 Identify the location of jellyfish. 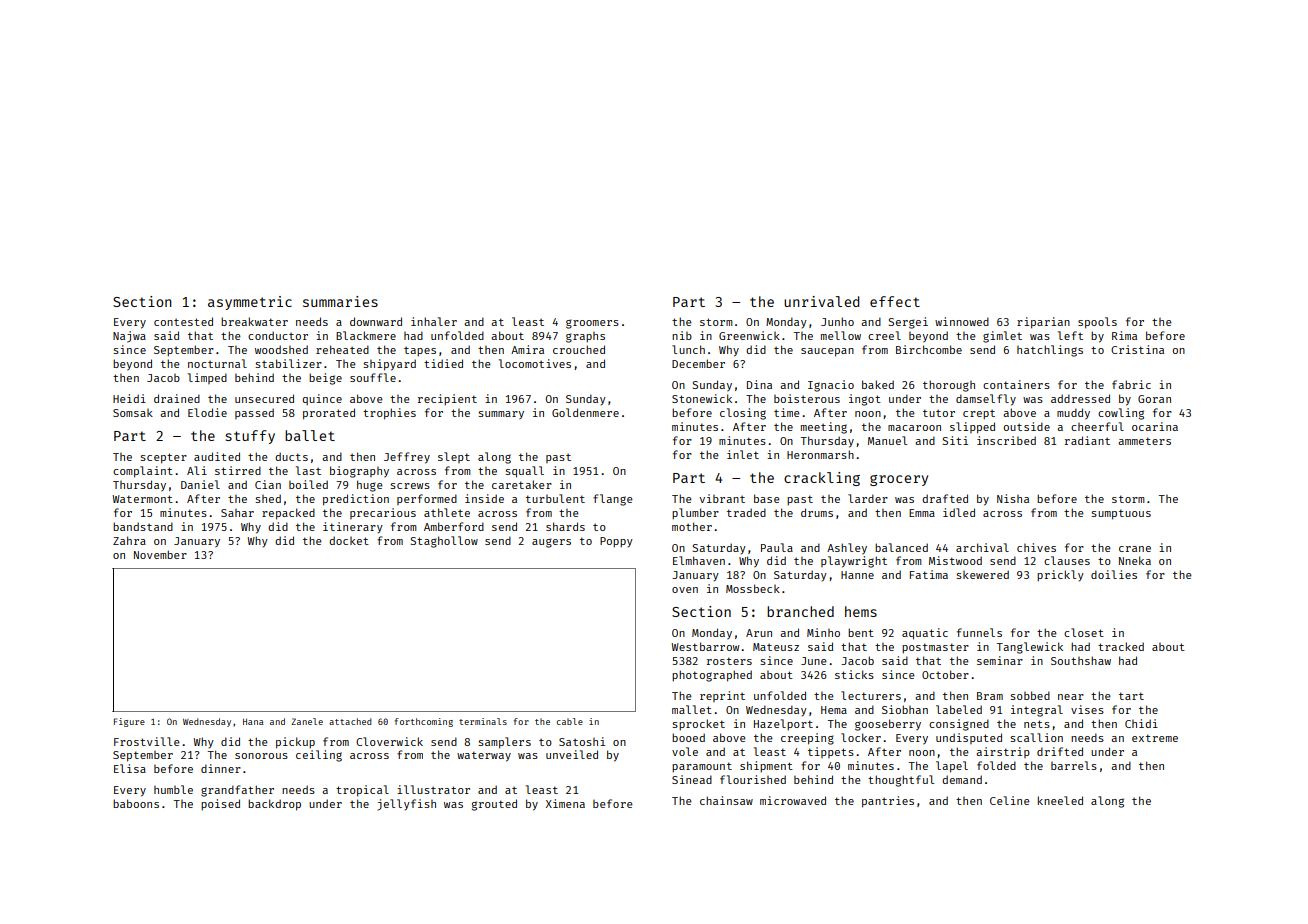
(407, 805).
